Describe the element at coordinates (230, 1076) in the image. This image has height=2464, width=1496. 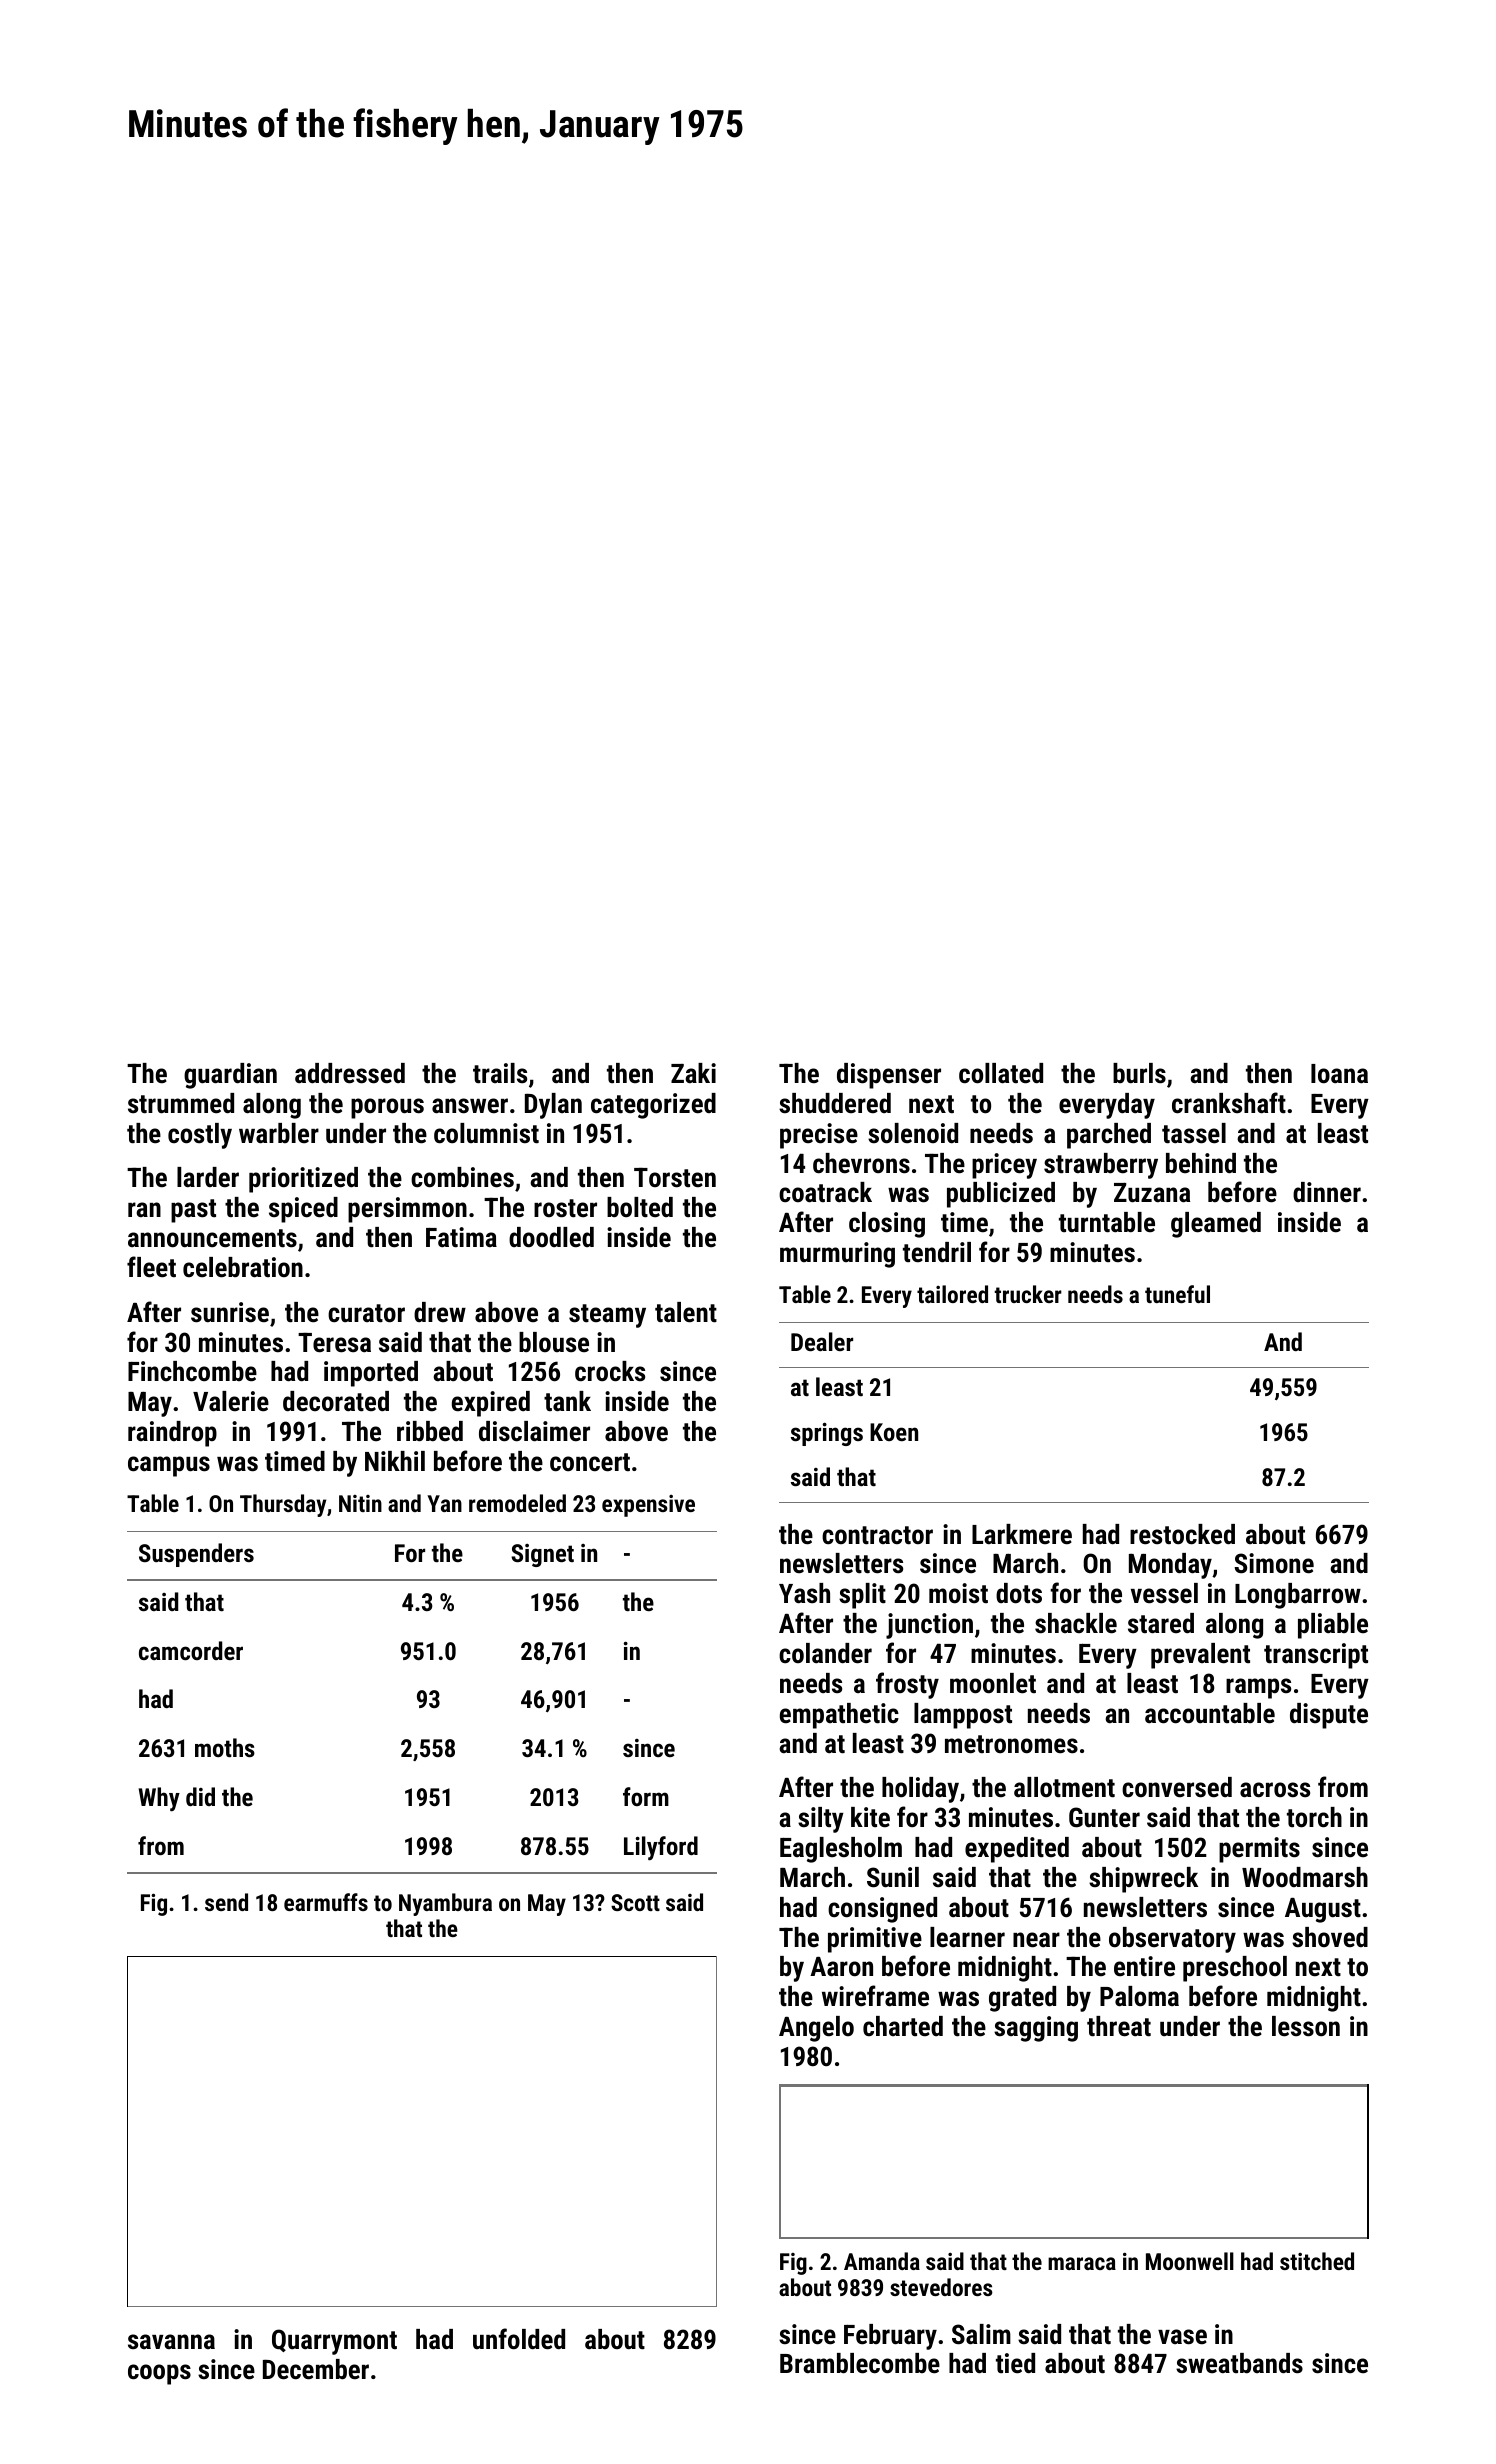
I see `guardian` at that location.
